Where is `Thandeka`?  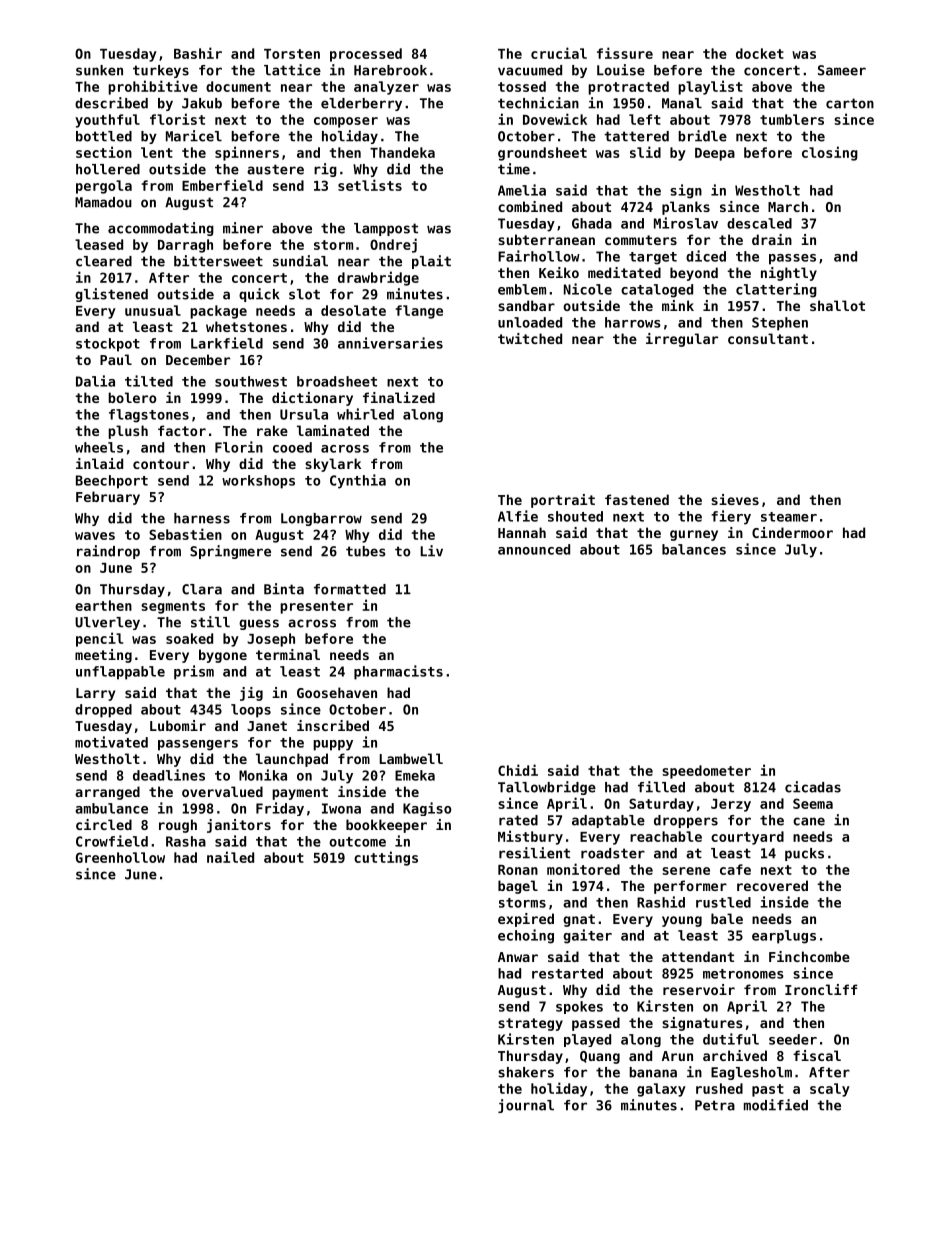
Thandeka is located at coordinates (402, 152).
